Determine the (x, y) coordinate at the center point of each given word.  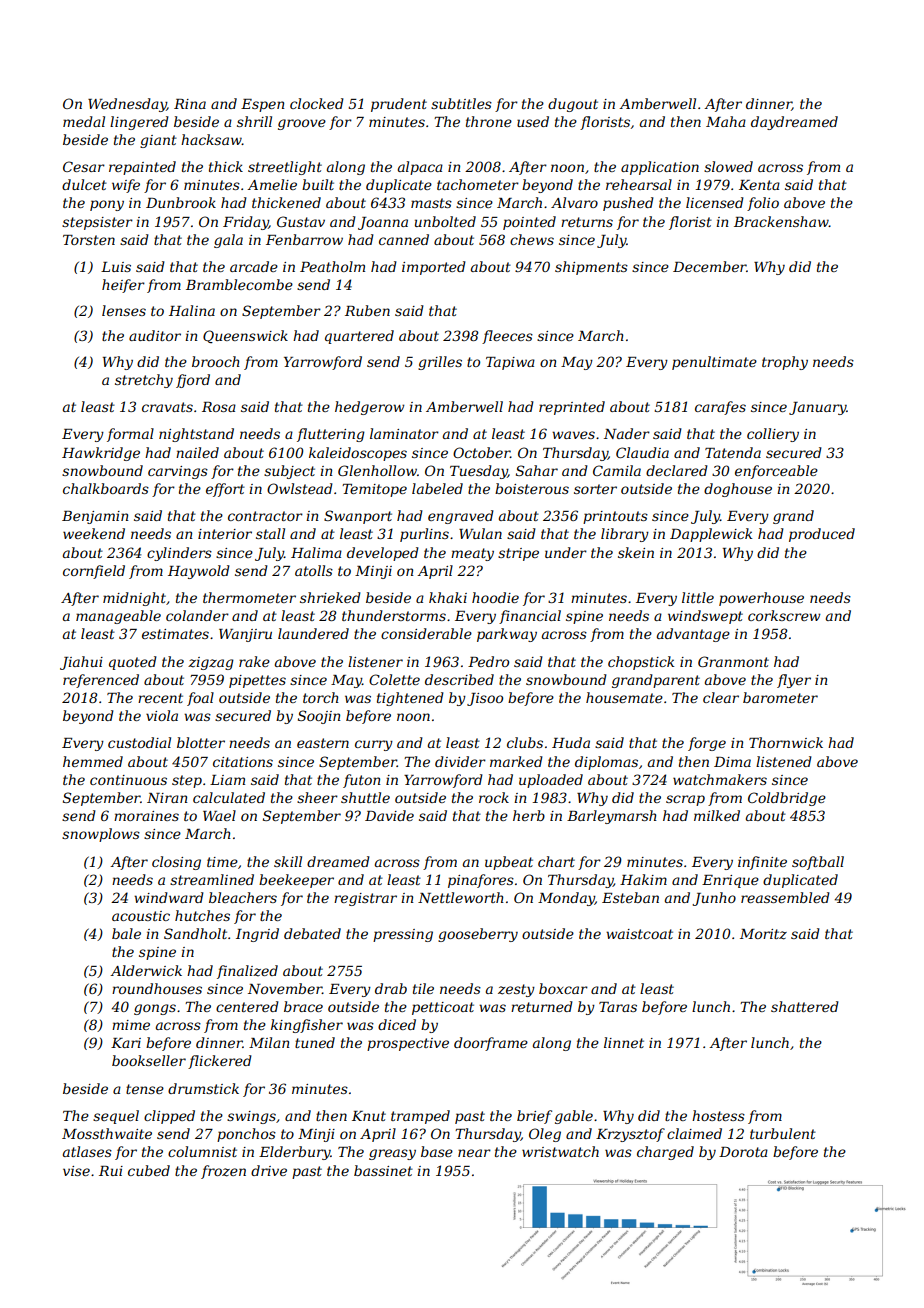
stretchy (144, 381)
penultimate (714, 363)
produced (822, 535)
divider (460, 761)
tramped (420, 1117)
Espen (262, 105)
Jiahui (81, 663)
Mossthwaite (107, 1133)
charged (665, 1153)
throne (489, 121)
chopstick (641, 663)
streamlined (212, 879)
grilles (440, 363)
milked (717, 815)
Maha (726, 121)
